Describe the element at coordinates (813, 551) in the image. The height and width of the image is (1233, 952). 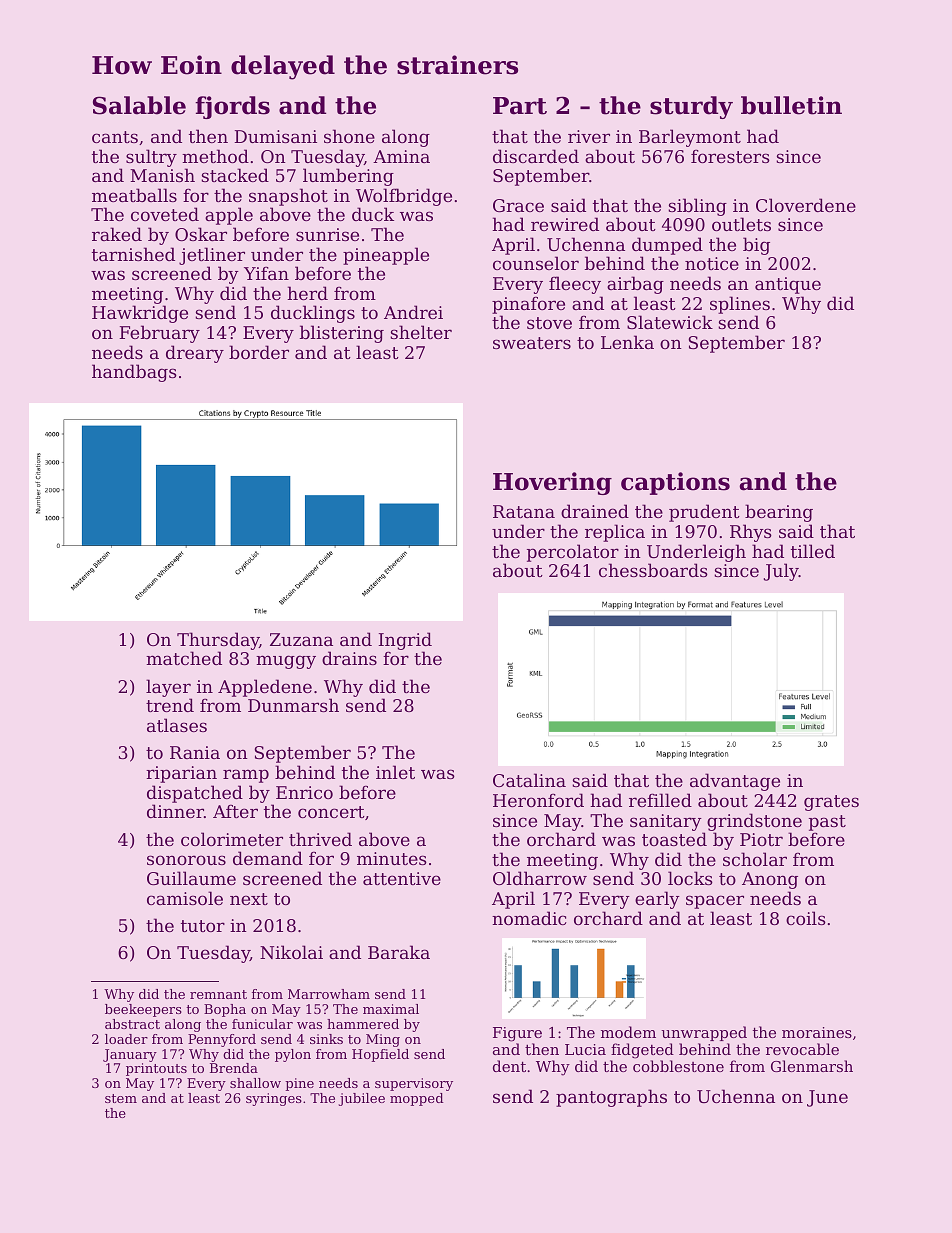
I see `tilled` at that location.
